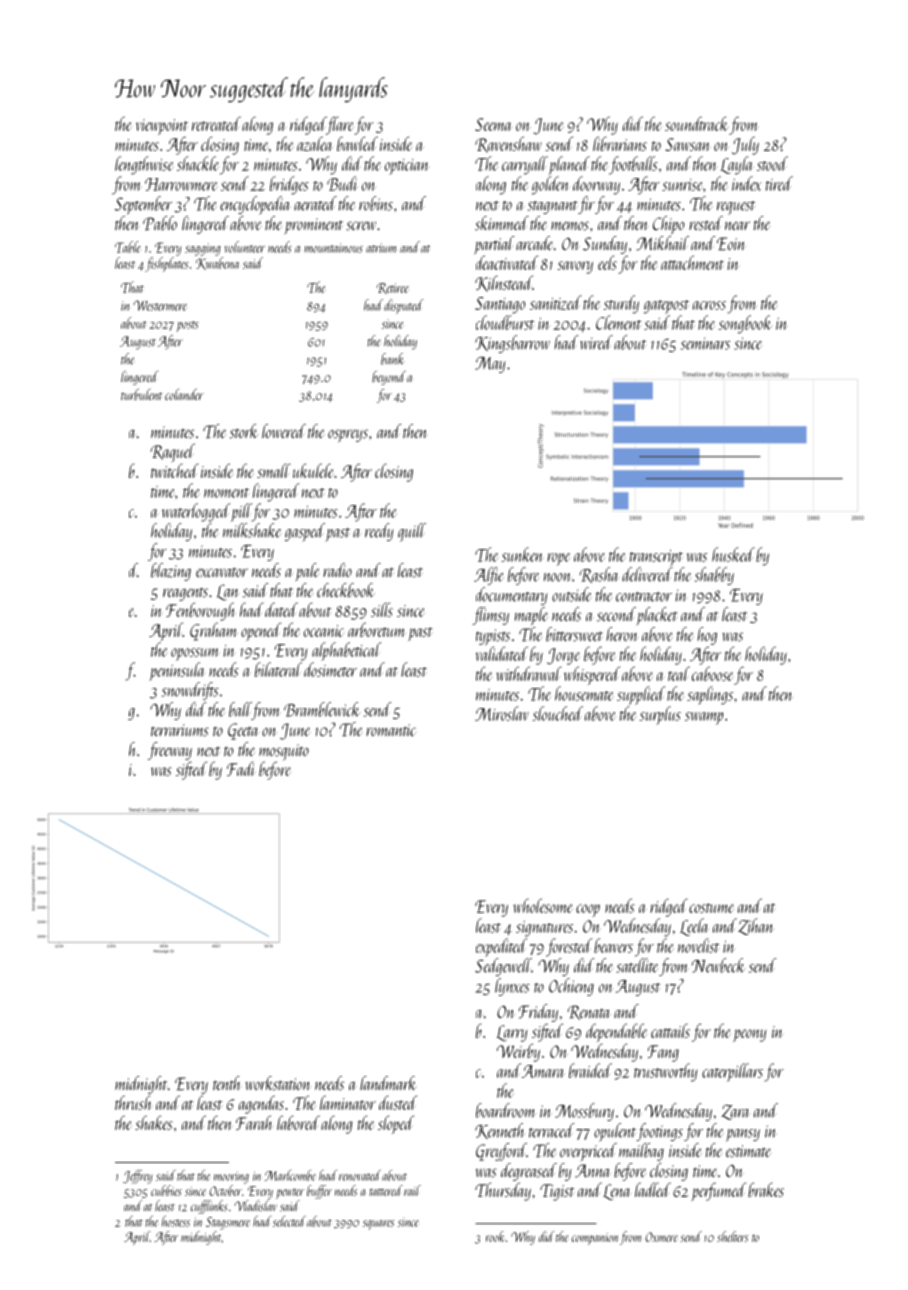  I want to click on costume, so click(711, 908).
